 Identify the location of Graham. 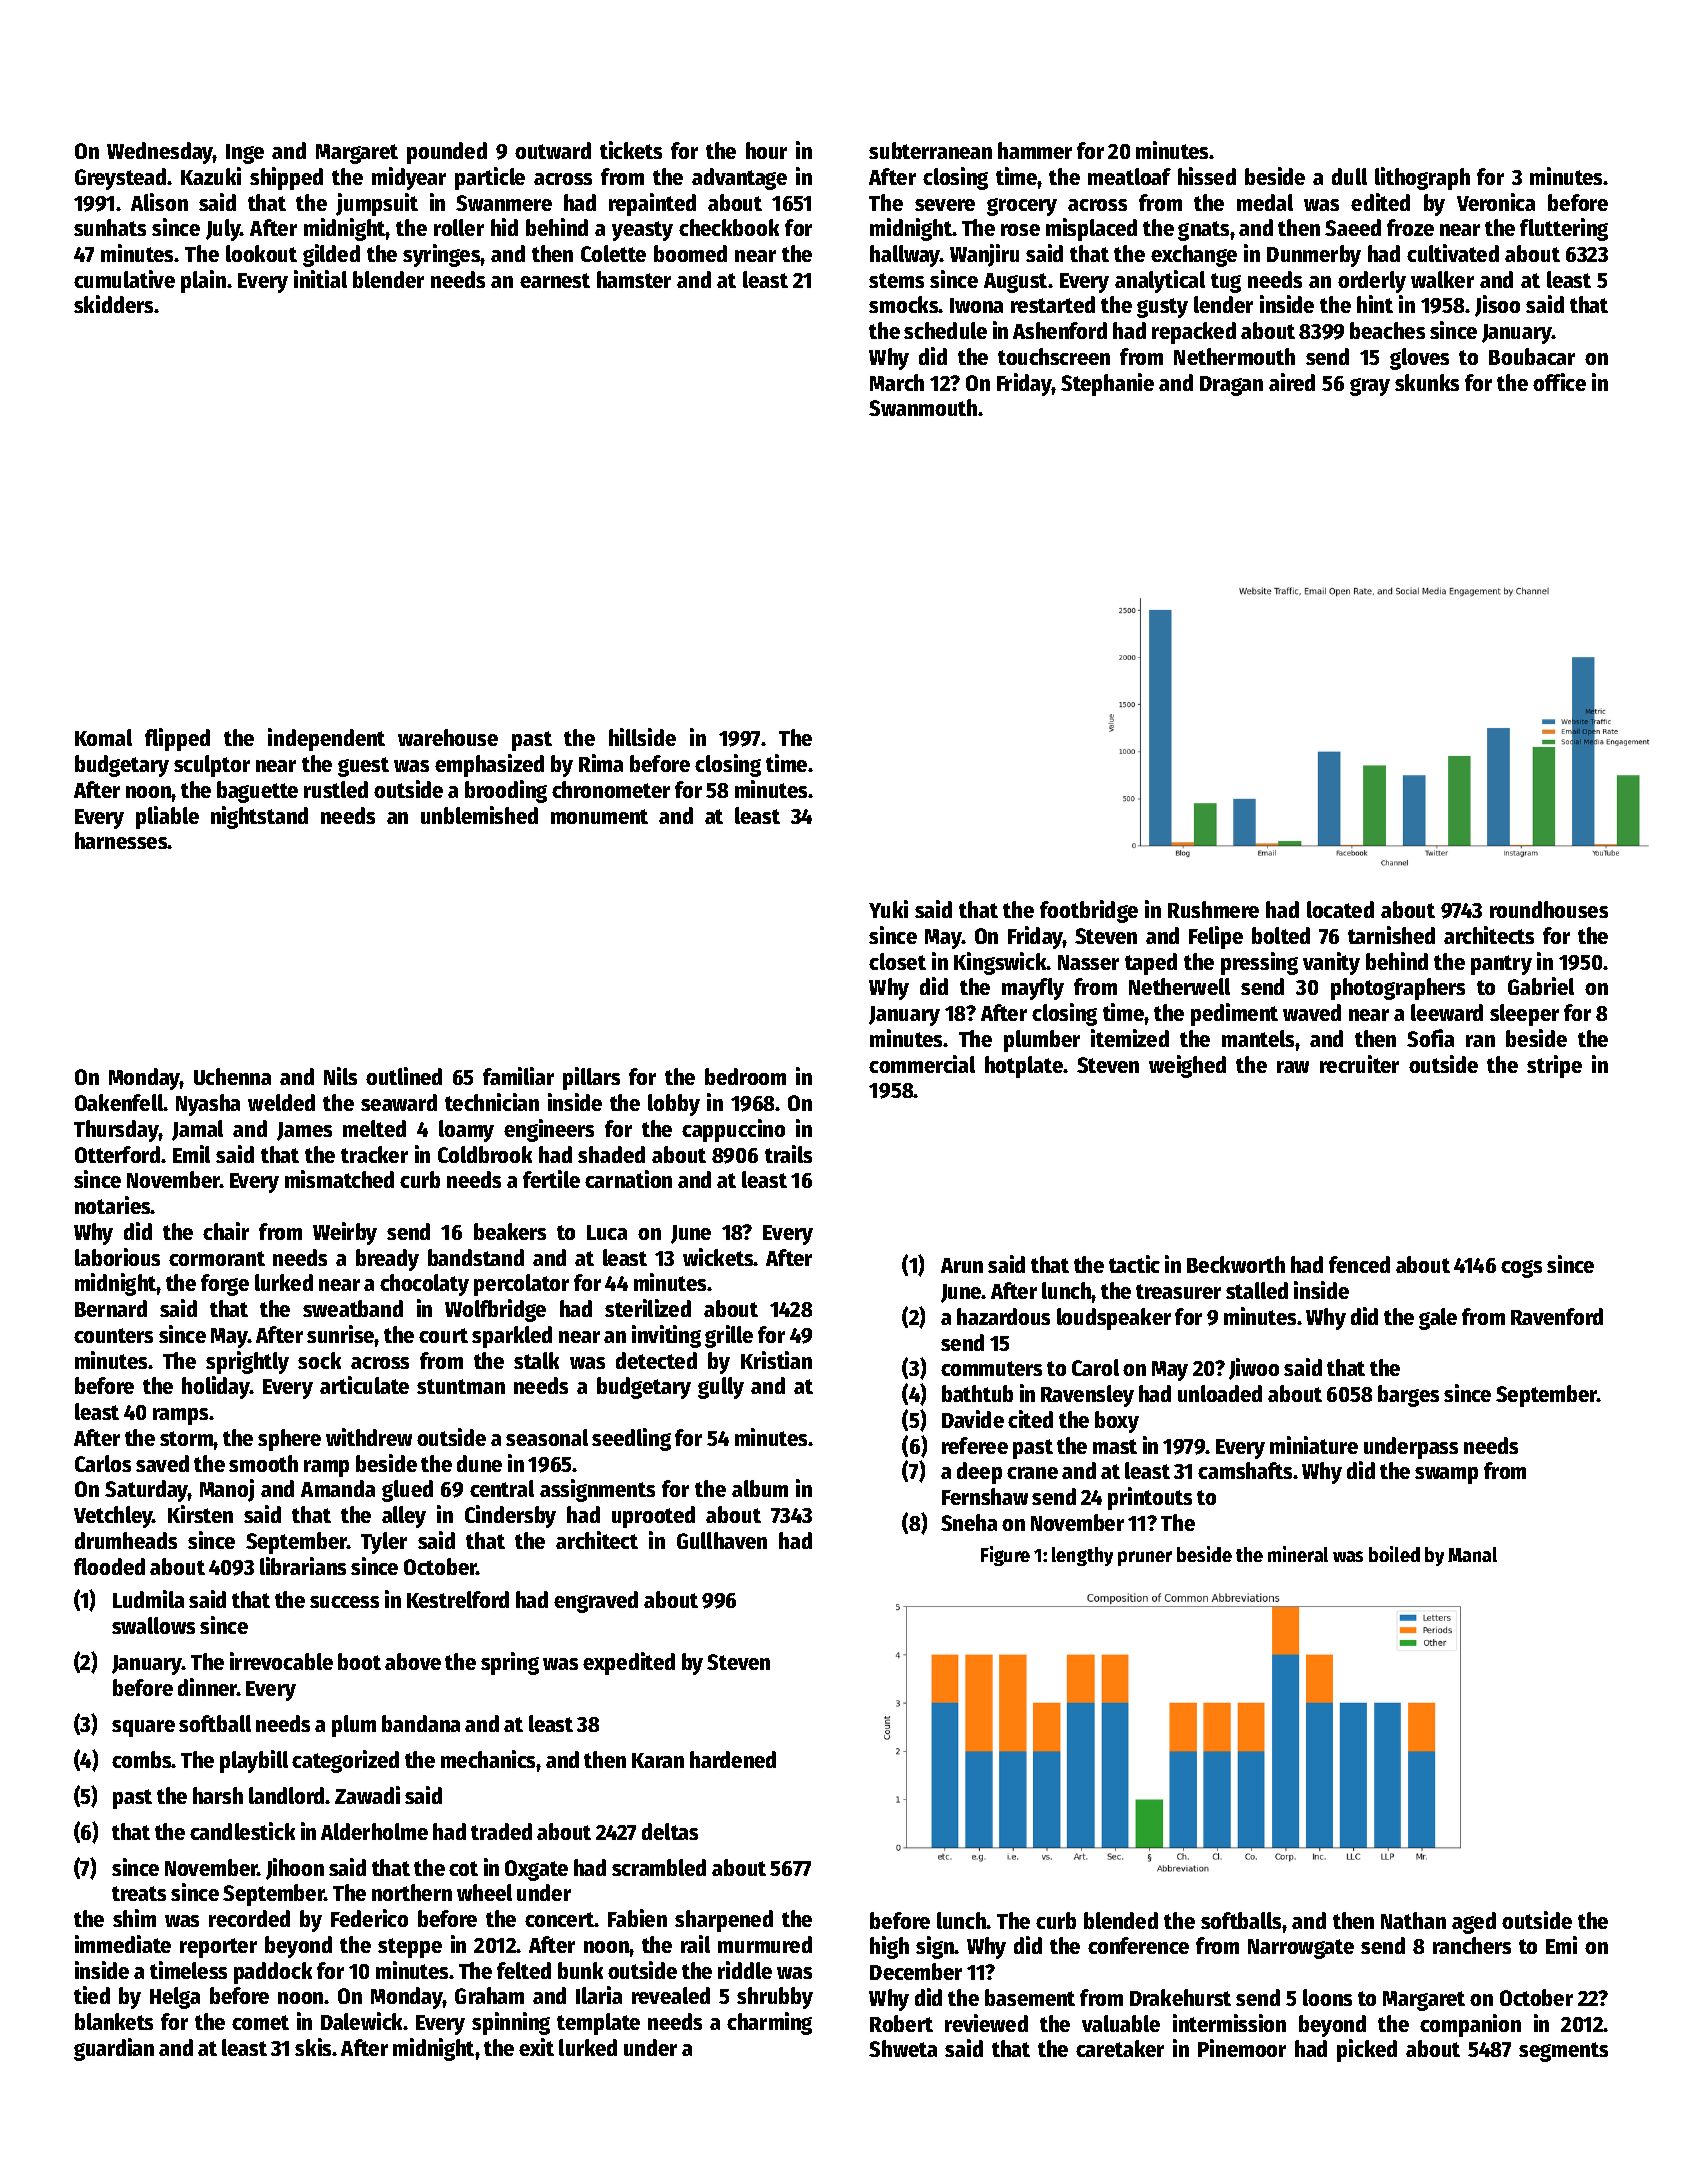
(489, 1995).
